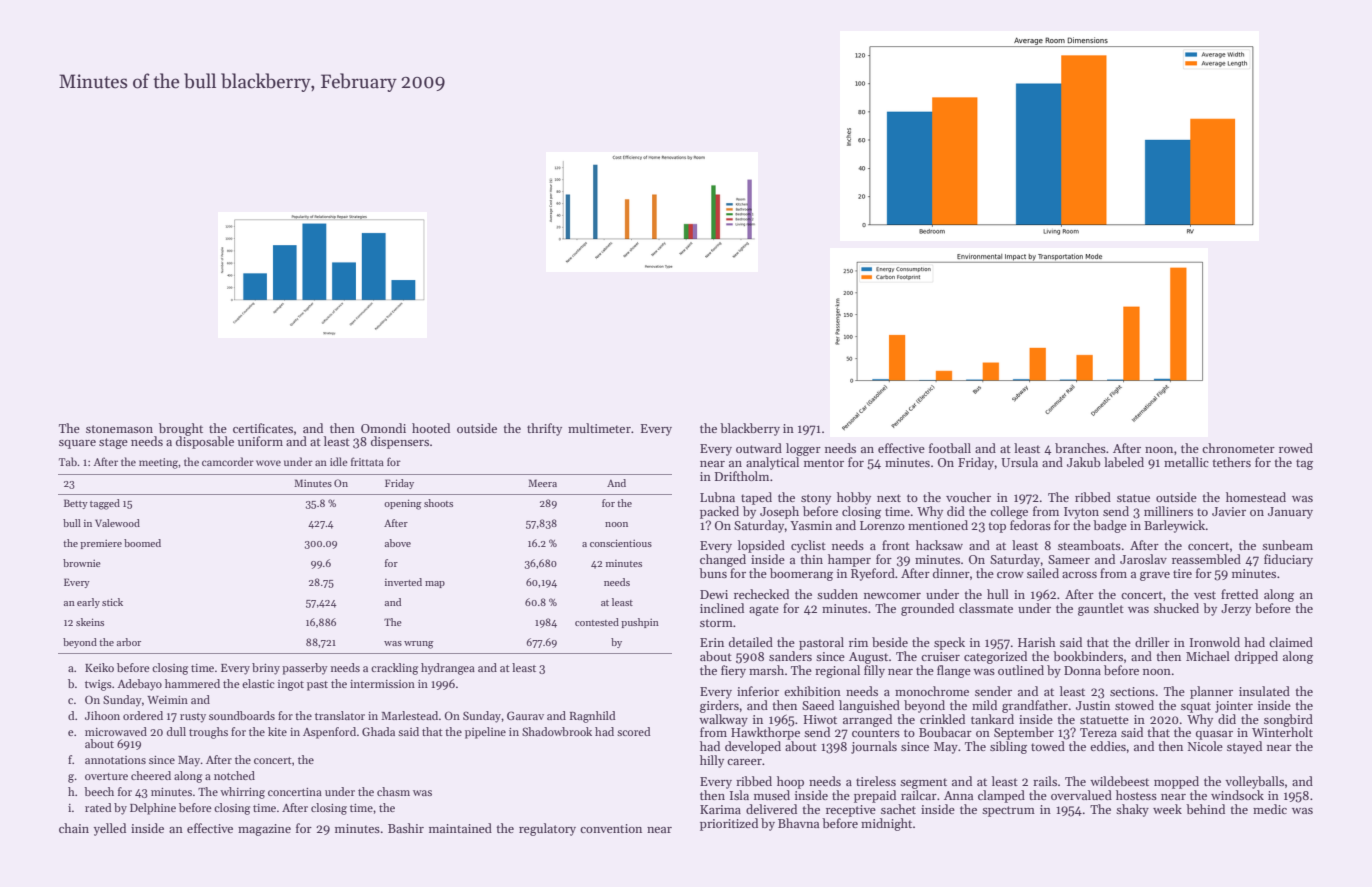  I want to click on Ivyton, so click(1081, 513).
